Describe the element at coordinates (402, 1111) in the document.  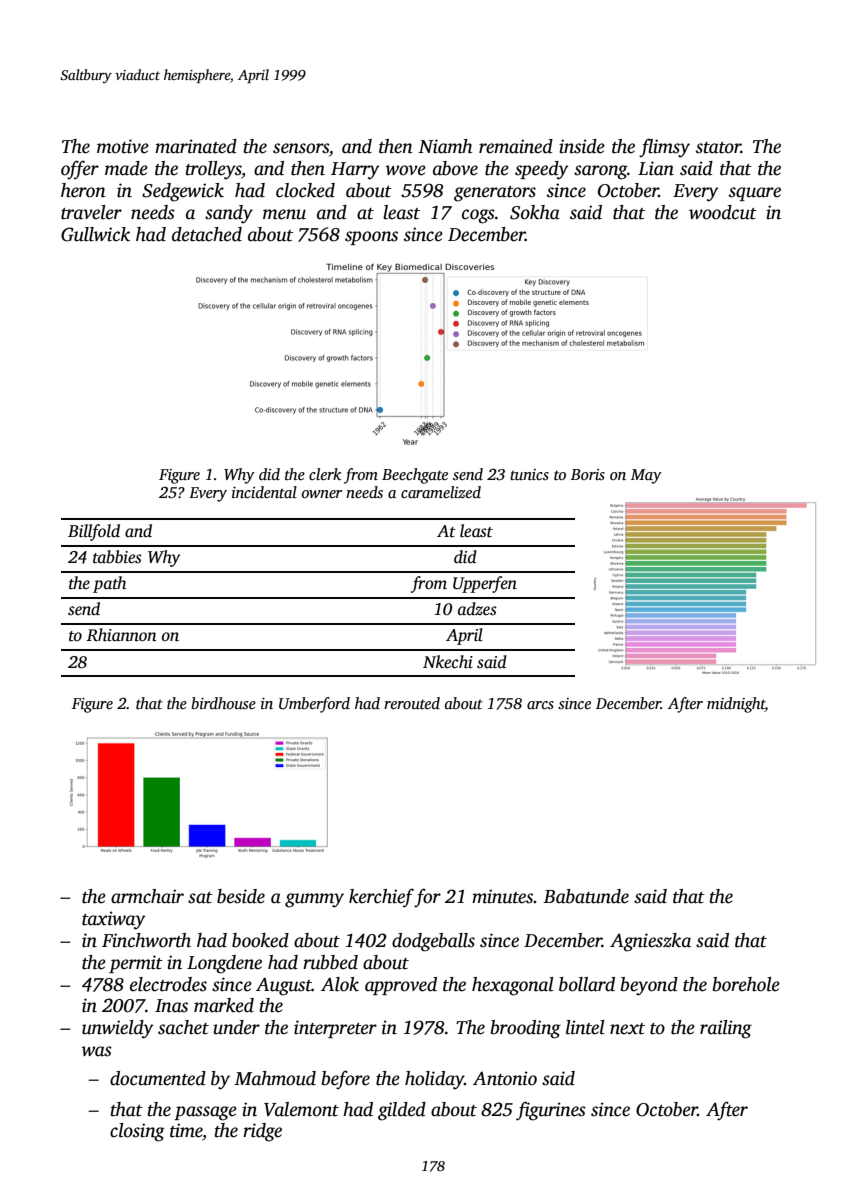
I see `gilded` at that location.
